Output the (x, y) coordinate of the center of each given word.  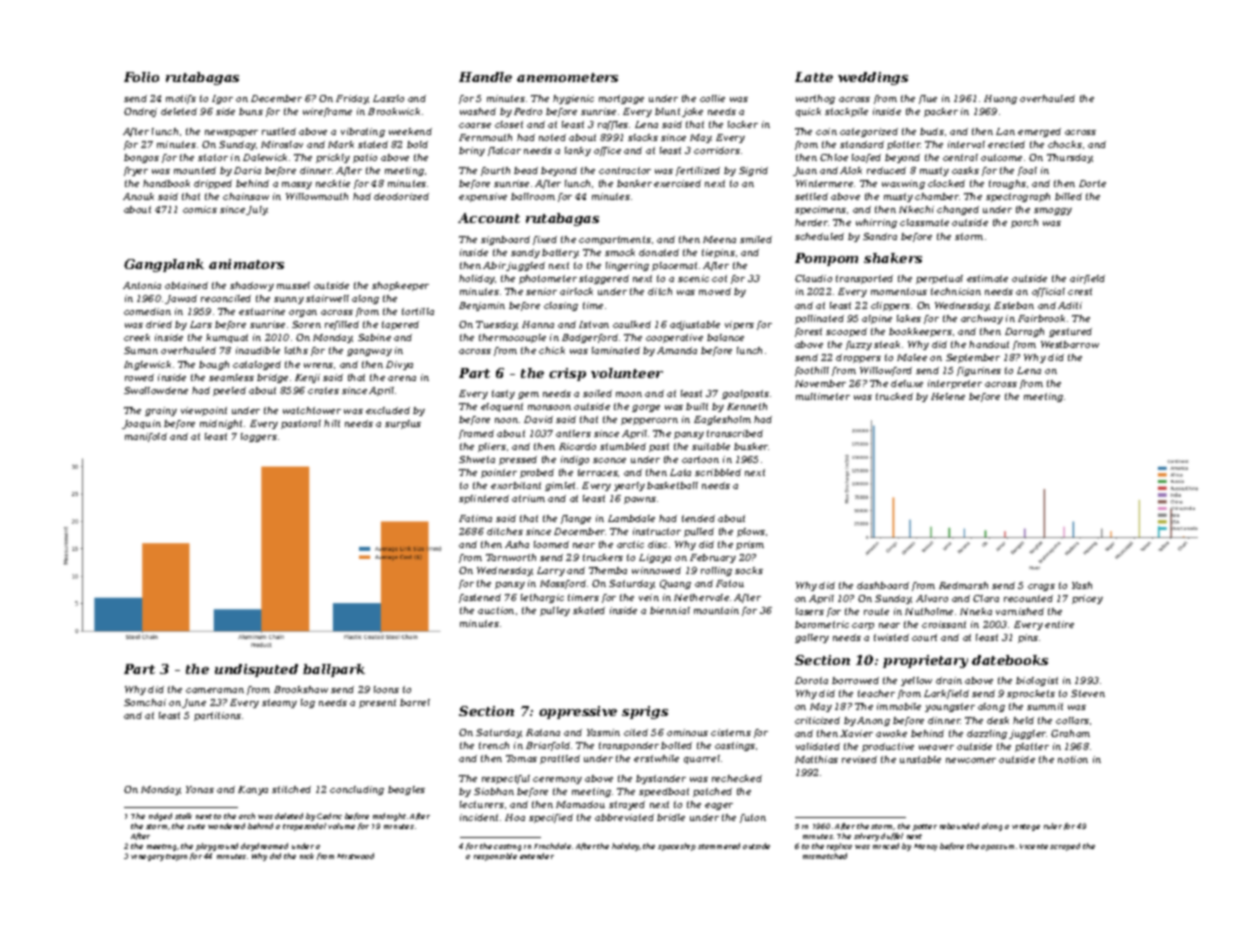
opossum (997, 848)
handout (989, 344)
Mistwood (355, 856)
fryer (136, 171)
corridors (717, 150)
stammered (719, 846)
